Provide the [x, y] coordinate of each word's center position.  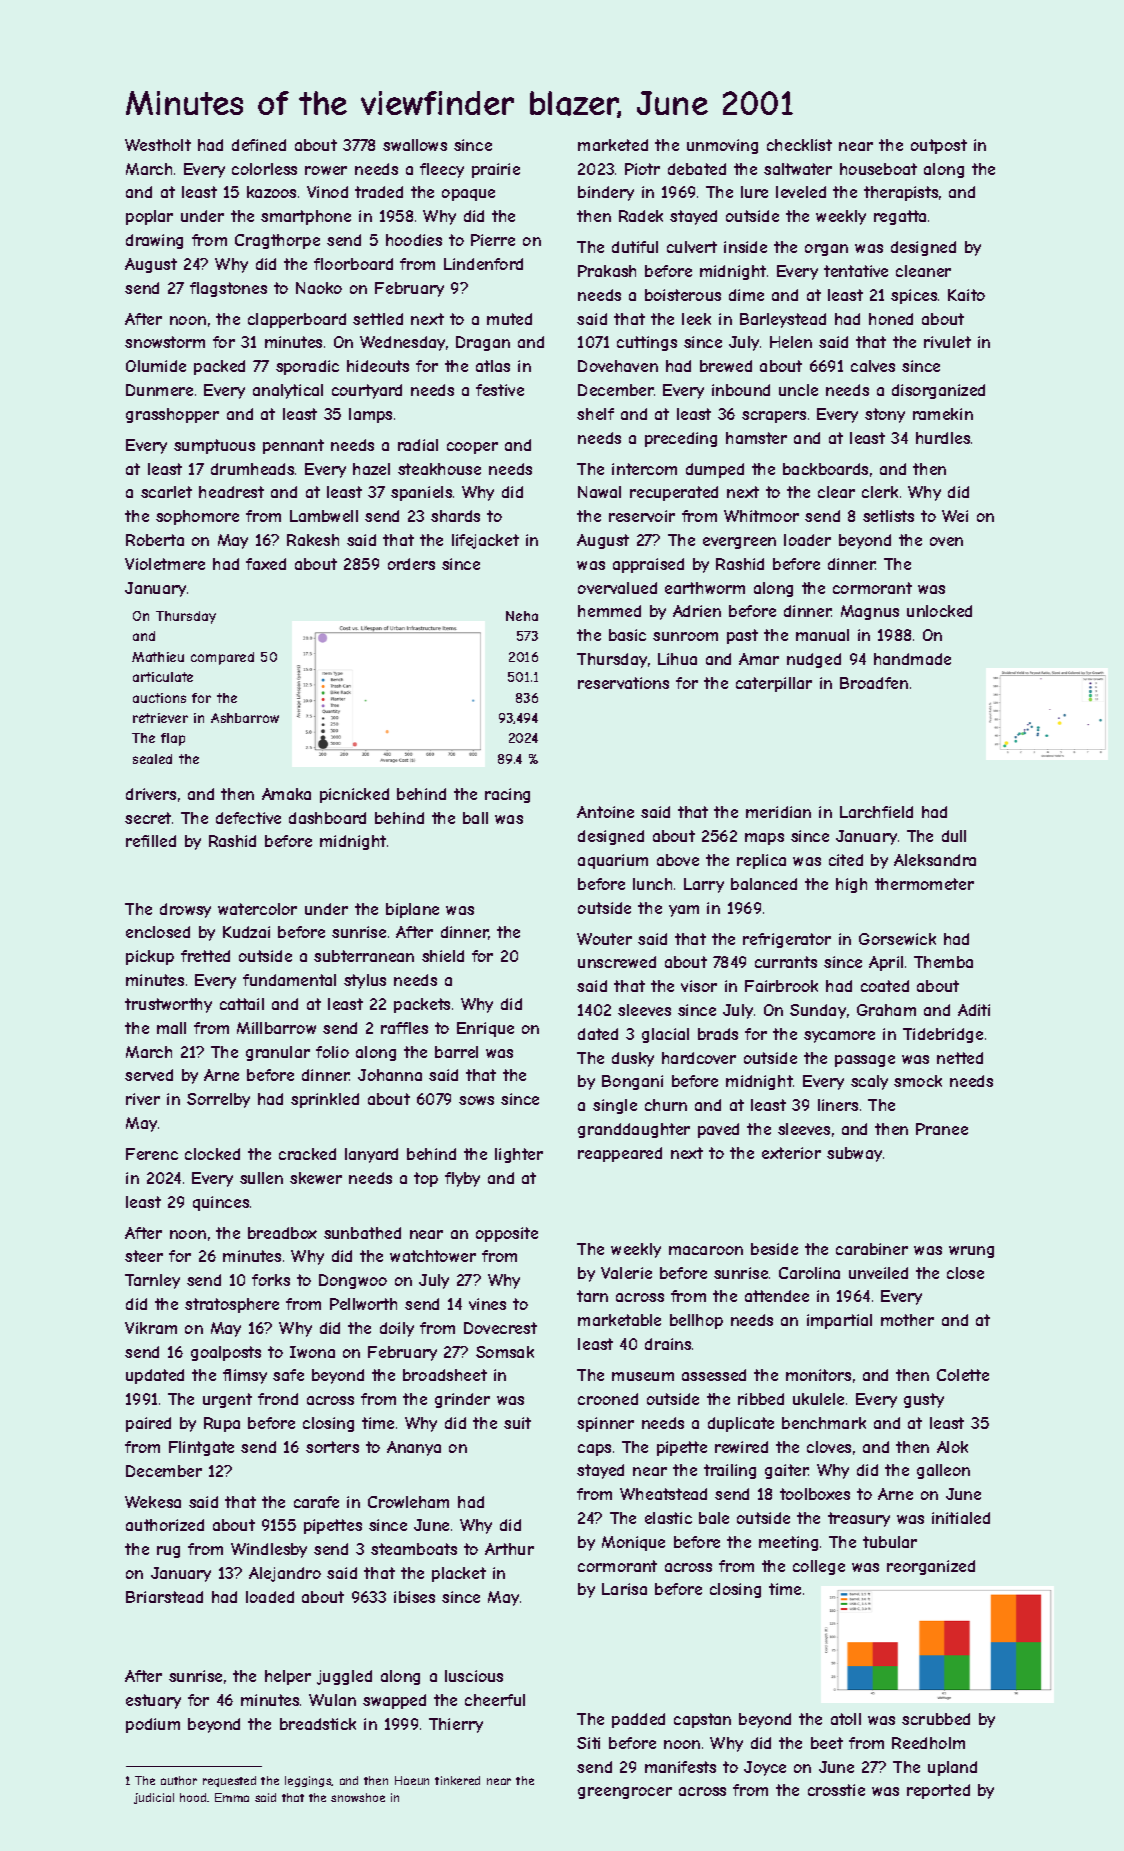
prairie [496, 170]
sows [476, 1100]
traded [379, 192]
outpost [939, 146]
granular [278, 1053]
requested [229, 1781]
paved [718, 1130]
